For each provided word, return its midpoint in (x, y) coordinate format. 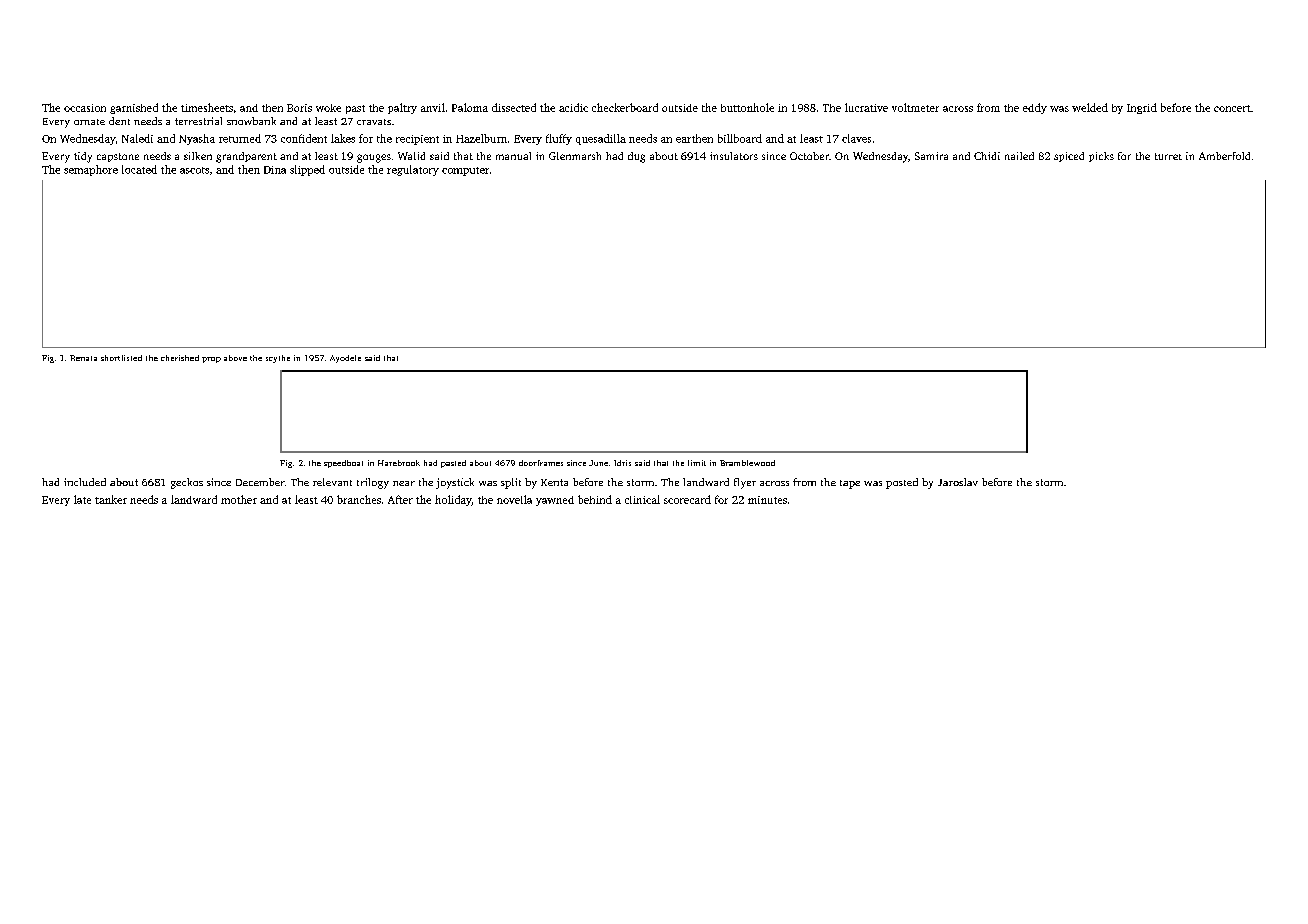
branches (359, 499)
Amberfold (1224, 156)
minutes (767, 500)
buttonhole (747, 107)
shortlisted (121, 358)
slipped (307, 170)
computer (465, 171)
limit (697, 463)
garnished (134, 108)
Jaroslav (958, 482)
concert (1232, 108)
